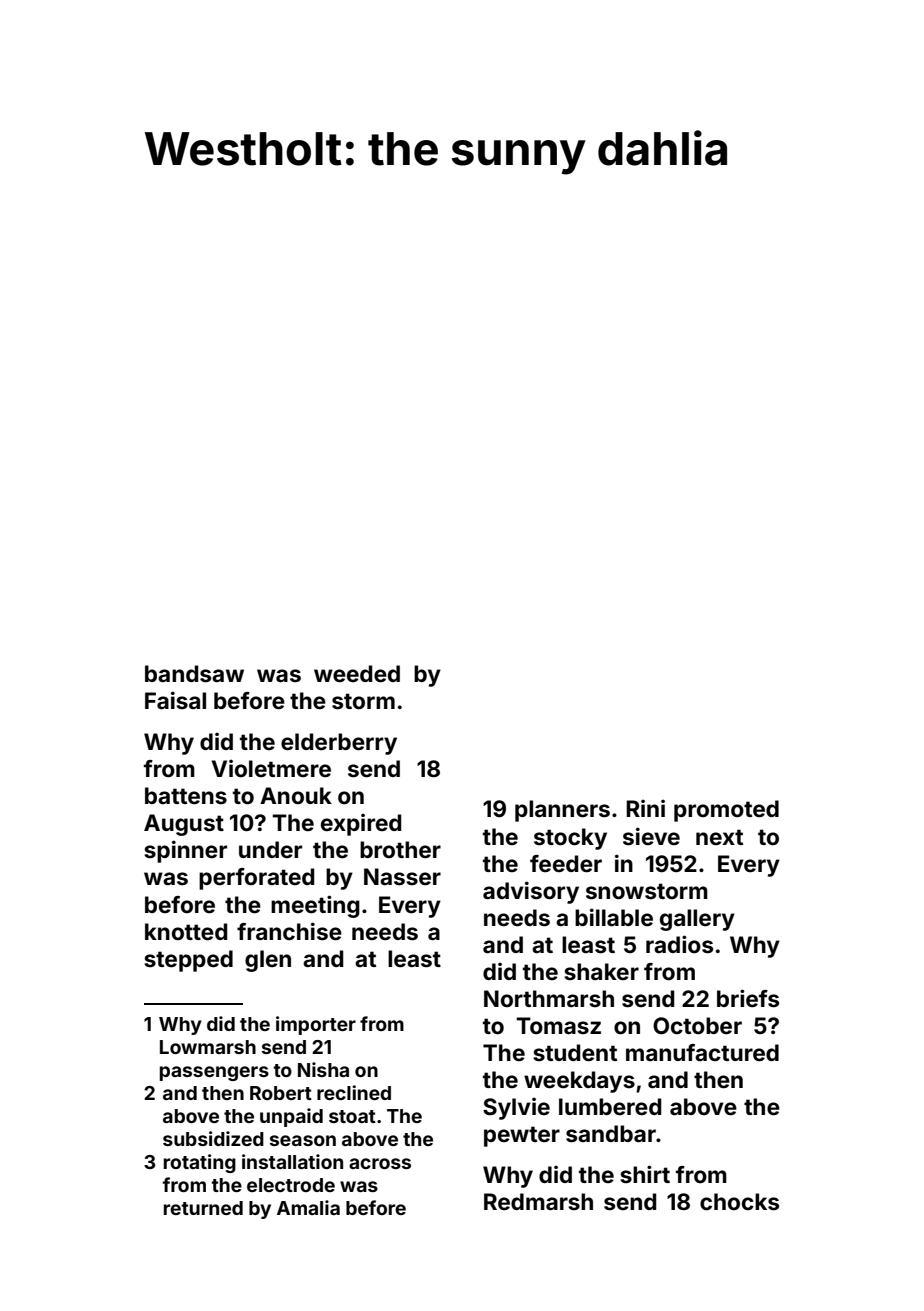  Describe the element at coordinates (291, 1185) in the screenshot. I see `electrode` at that location.
